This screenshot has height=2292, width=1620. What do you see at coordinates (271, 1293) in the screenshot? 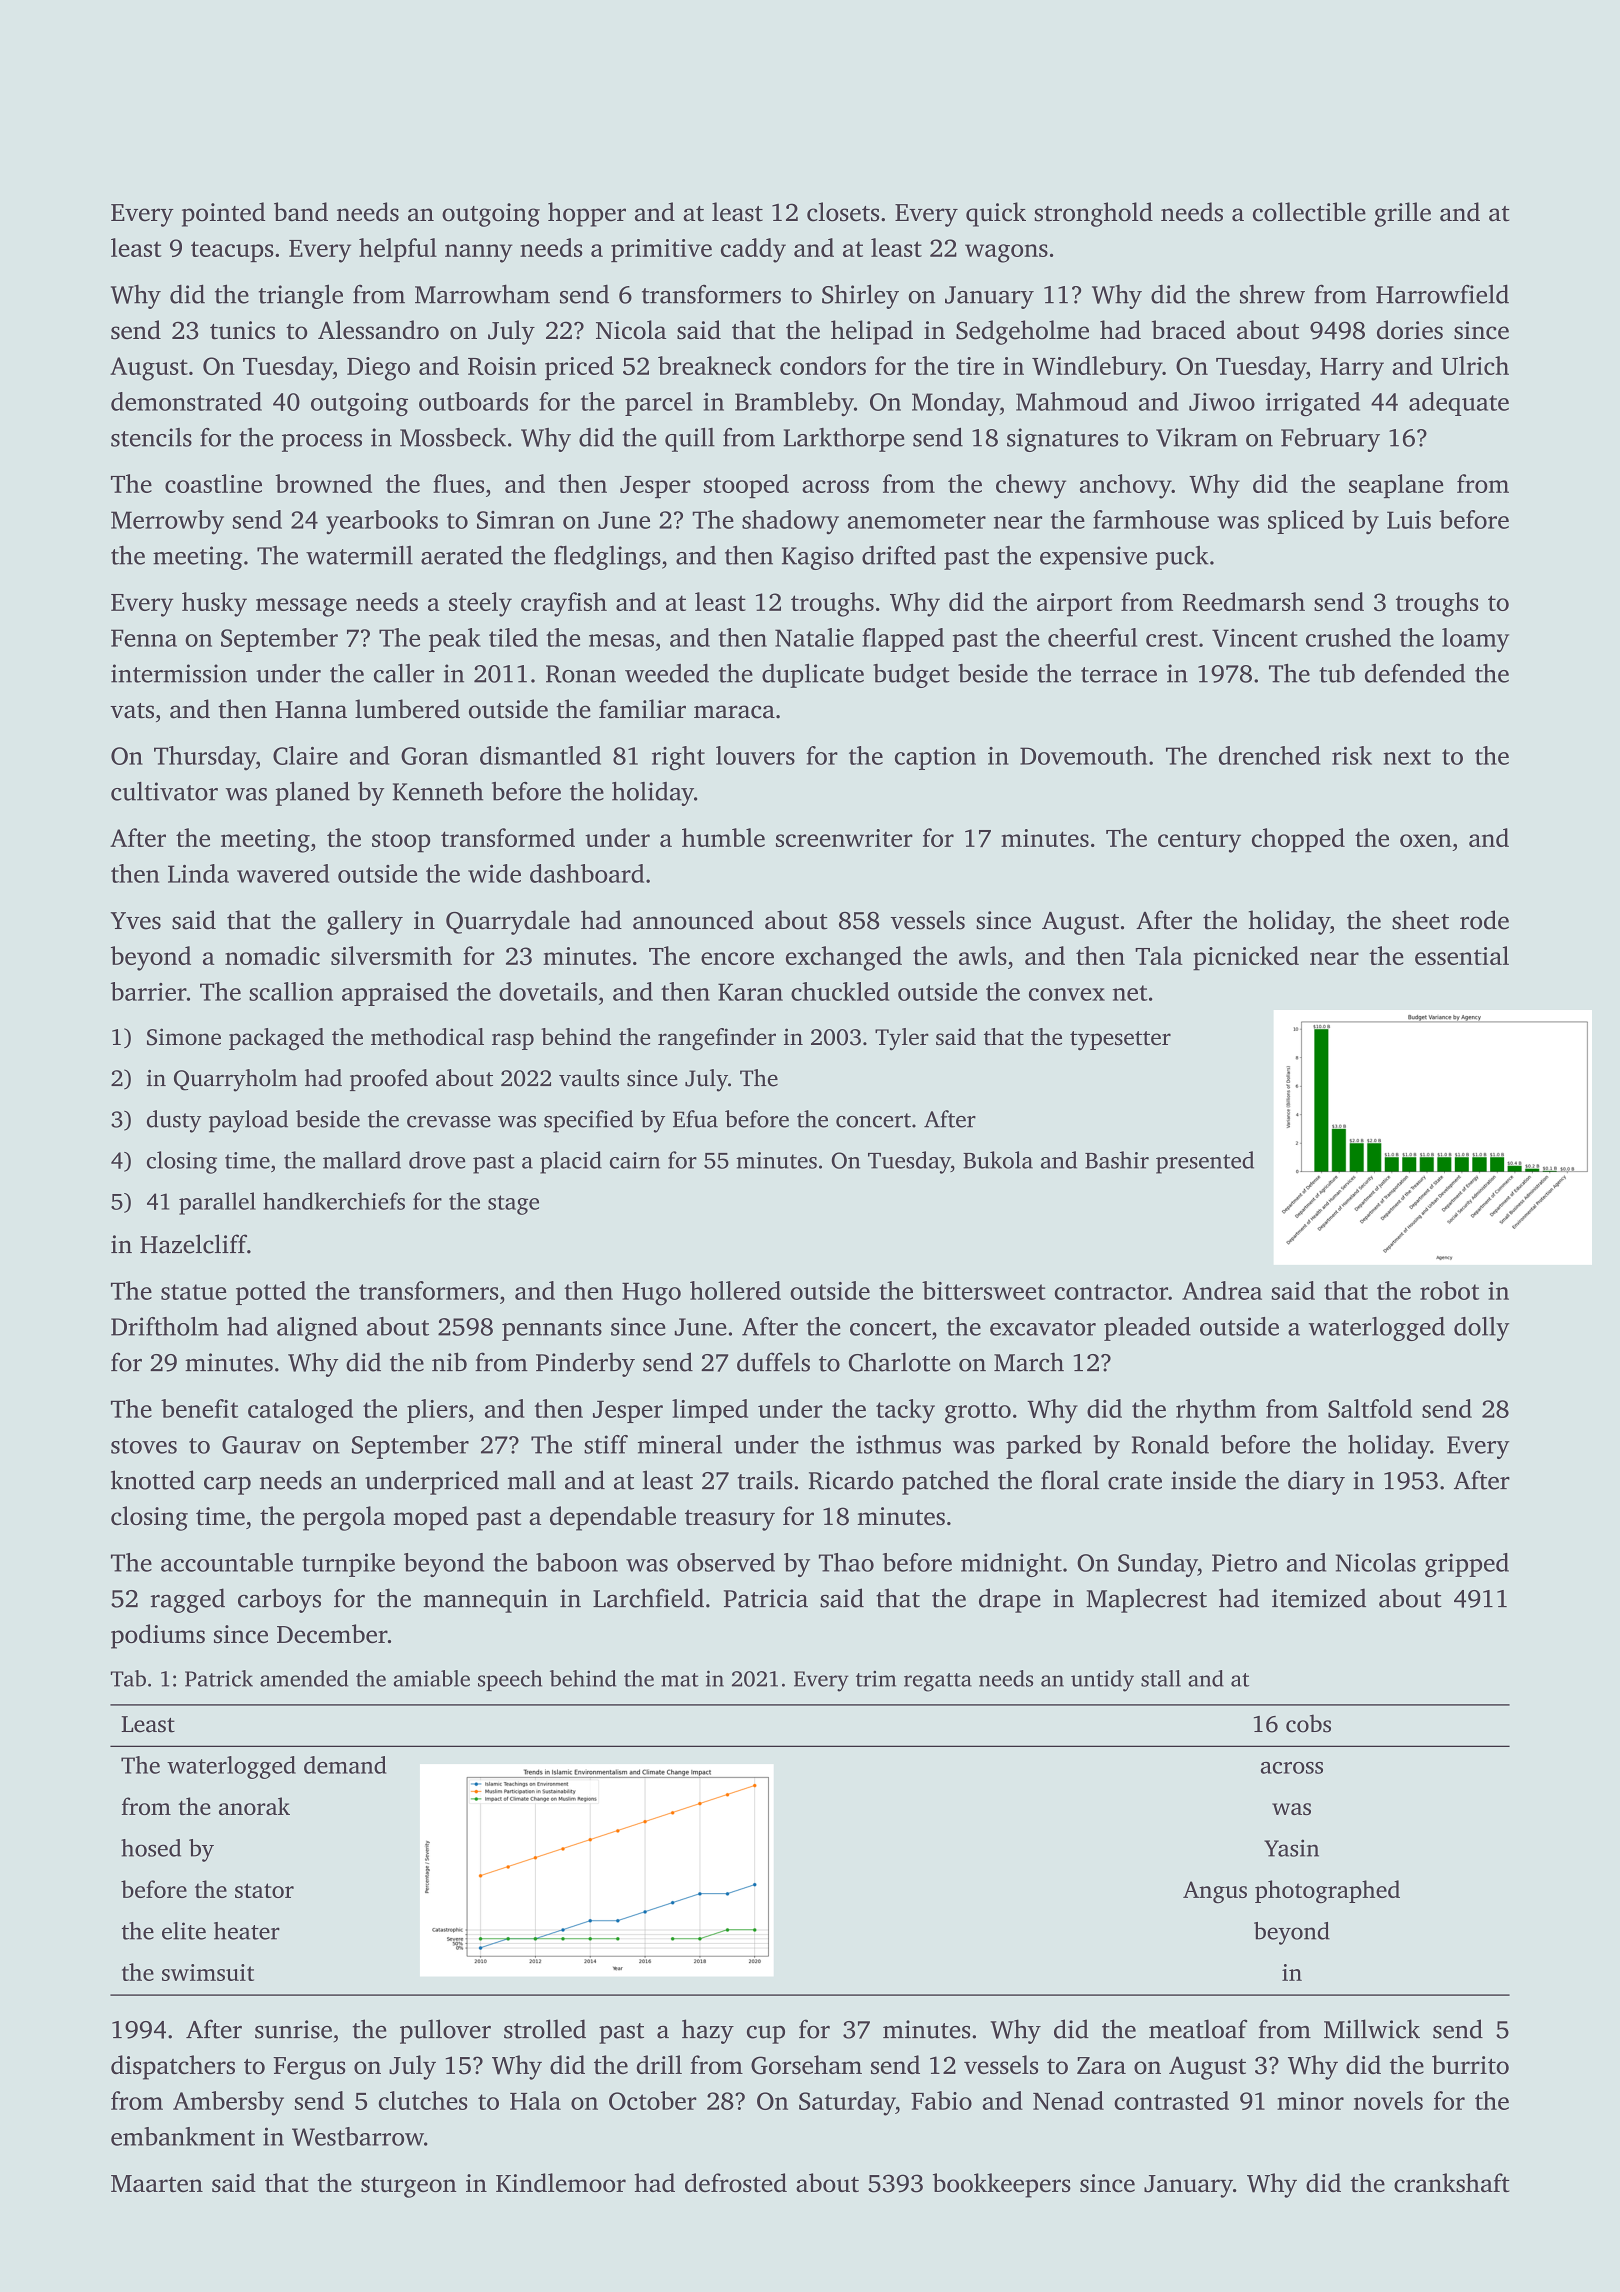
I see `potted` at bounding box center [271, 1293].
